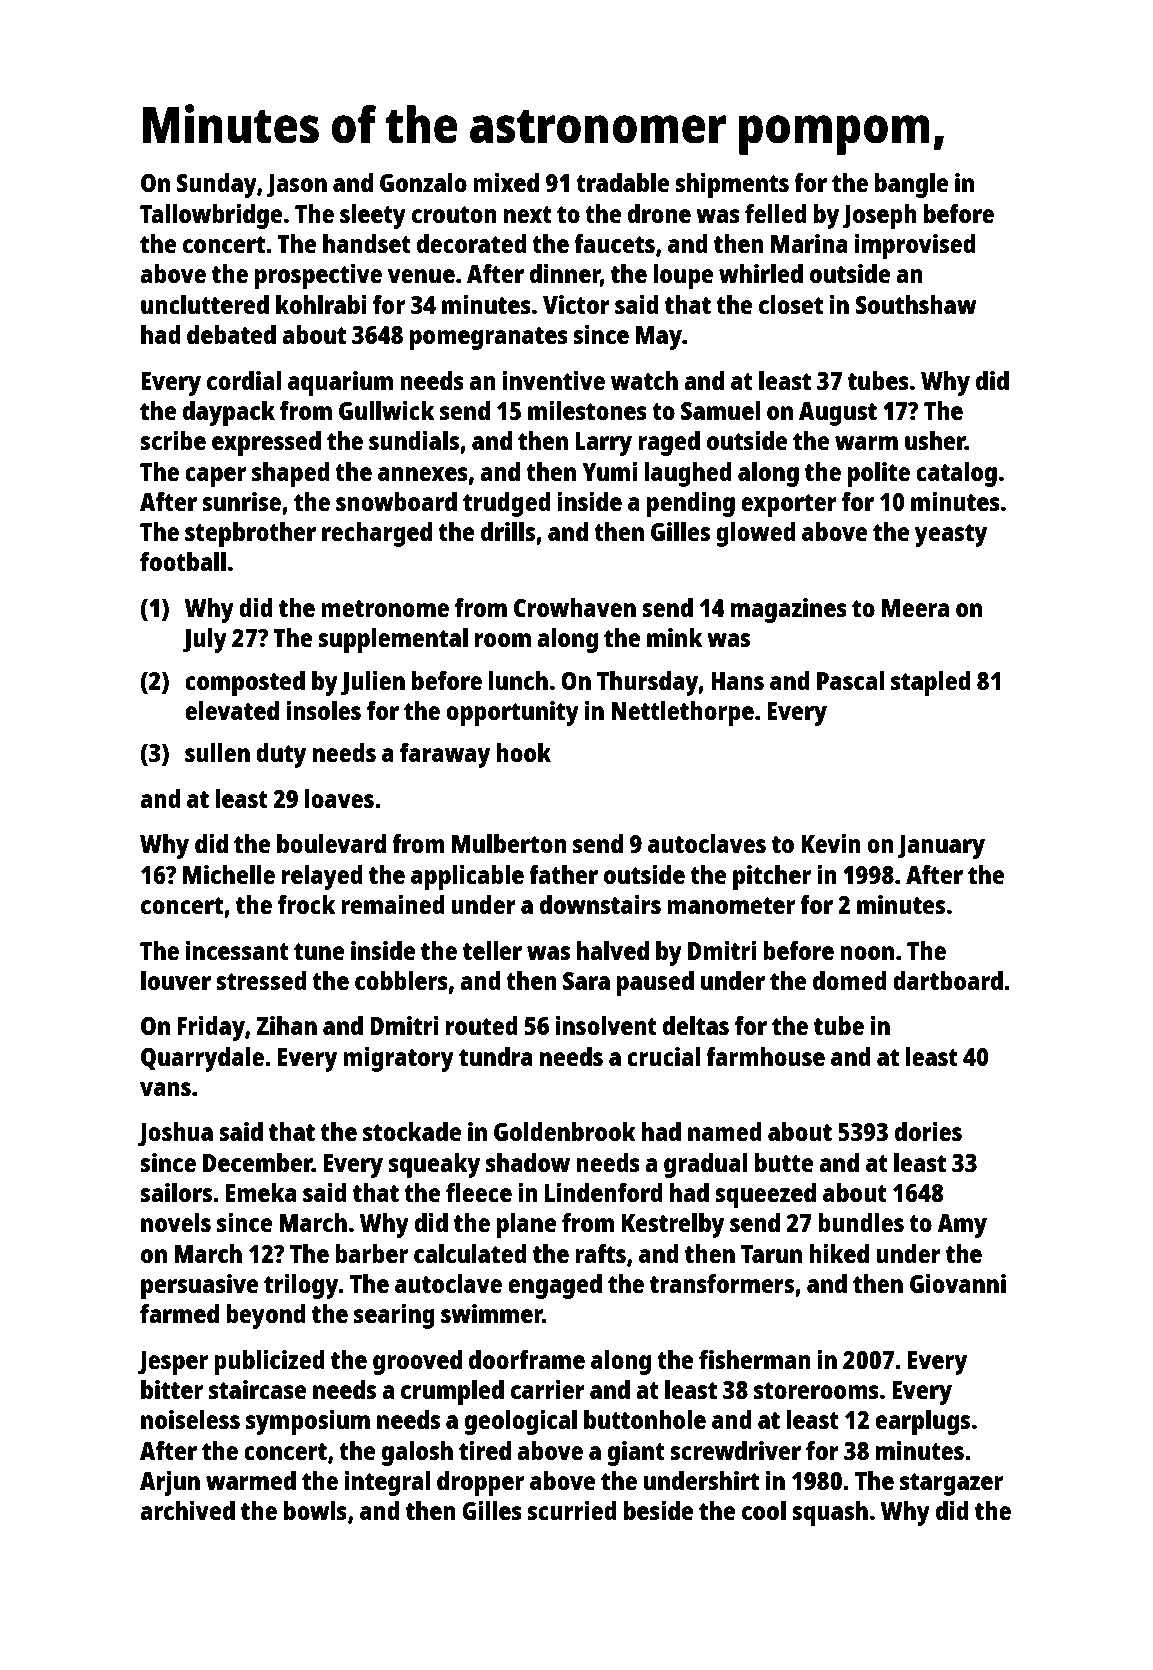  I want to click on domed, so click(850, 980).
